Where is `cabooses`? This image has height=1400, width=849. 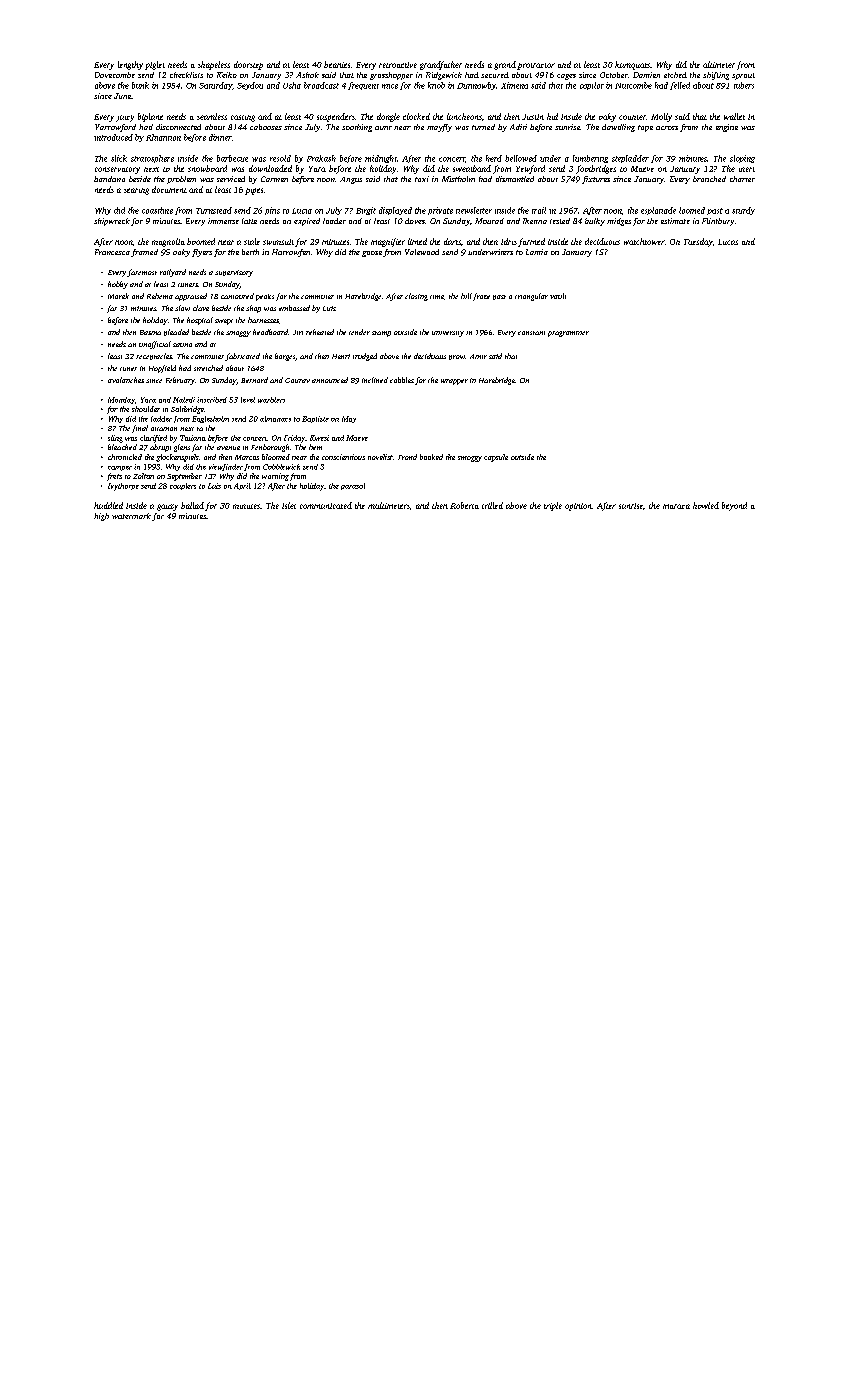
cabooses is located at coordinates (266, 127).
